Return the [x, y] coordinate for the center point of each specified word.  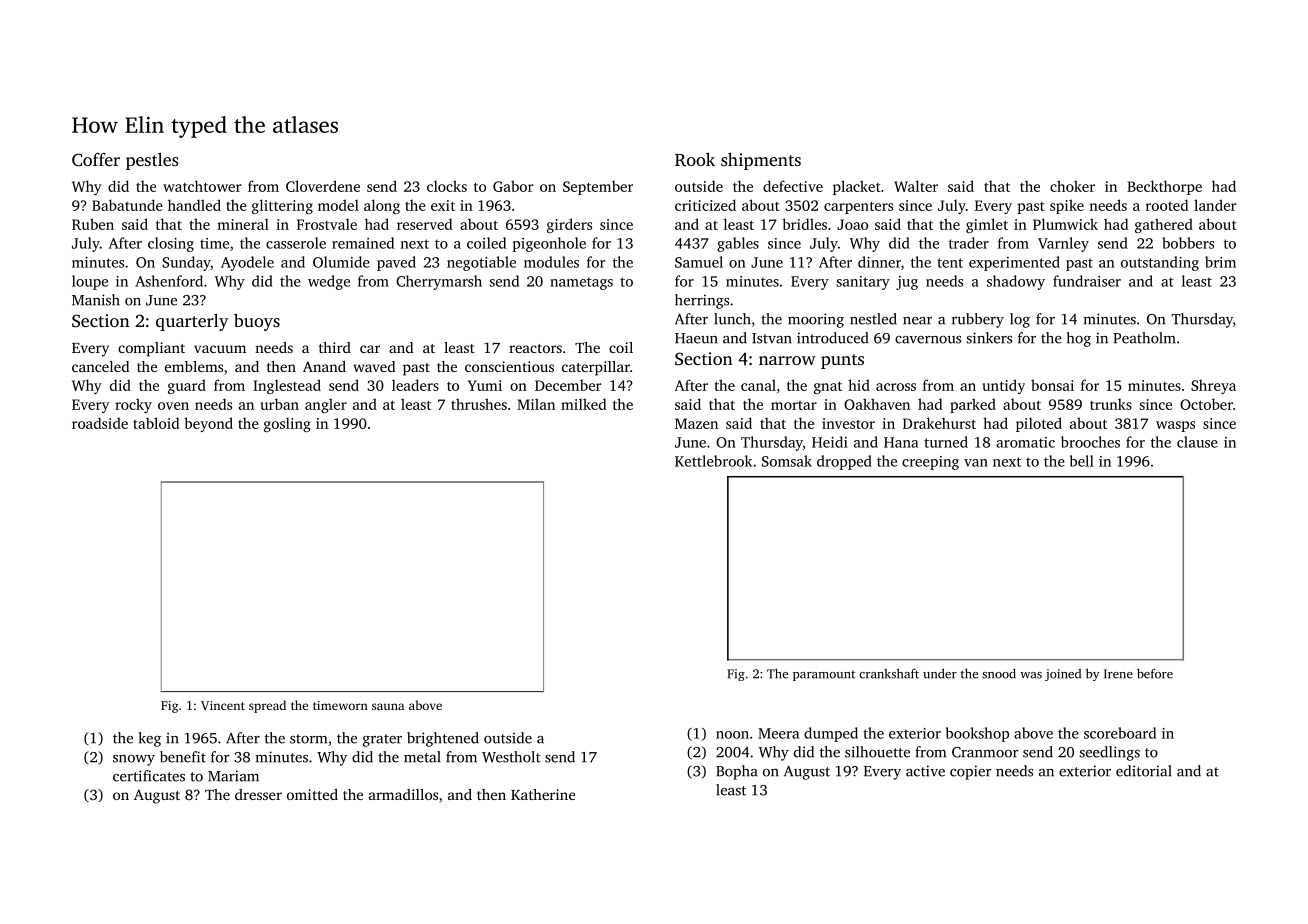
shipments [761, 161]
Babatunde [127, 205]
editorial [1144, 771]
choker [1072, 186]
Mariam [233, 776]
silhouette [877, 752]
